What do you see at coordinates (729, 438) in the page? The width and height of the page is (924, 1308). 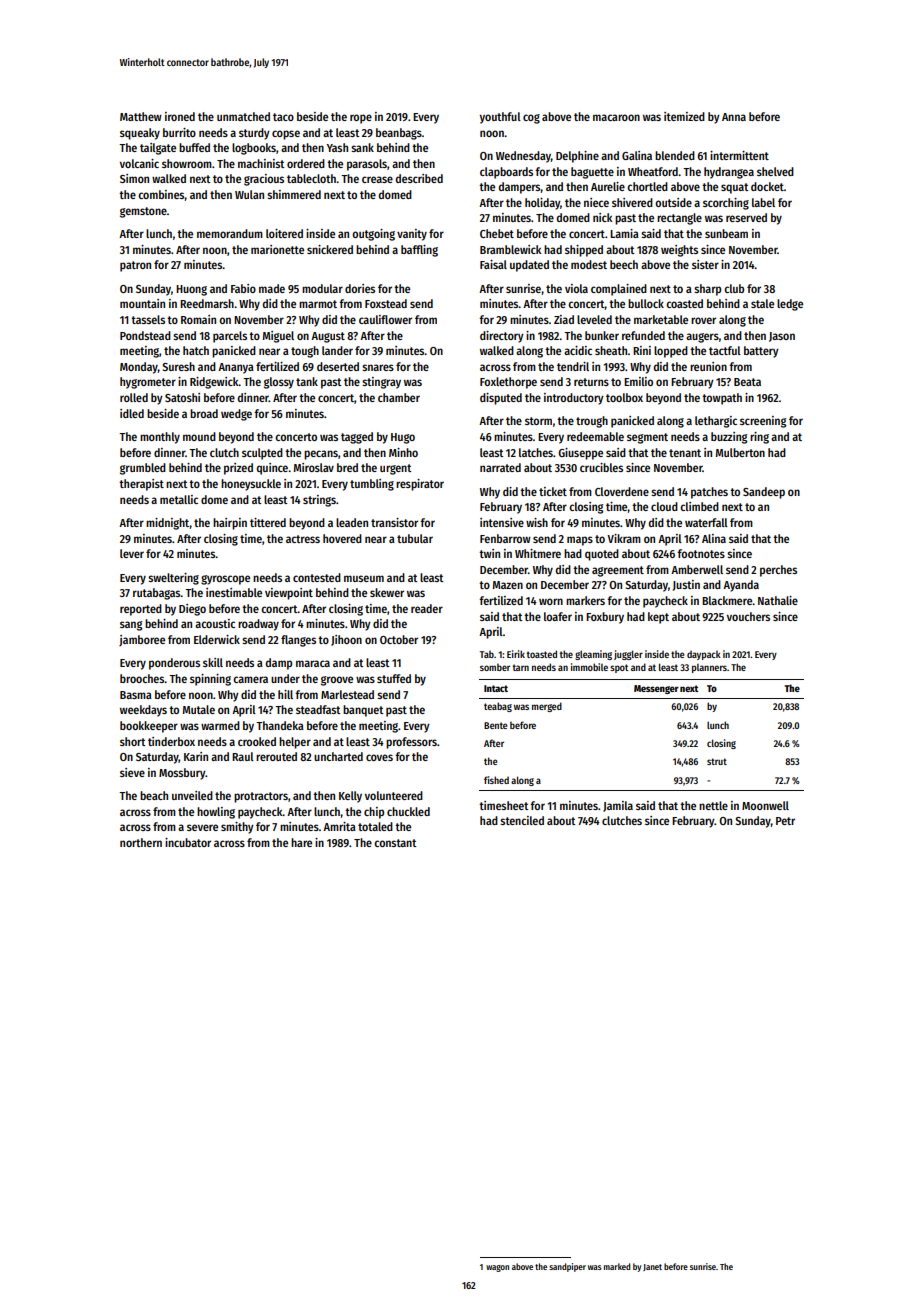 I see `buzzing` at bounding box center [729, 438].
